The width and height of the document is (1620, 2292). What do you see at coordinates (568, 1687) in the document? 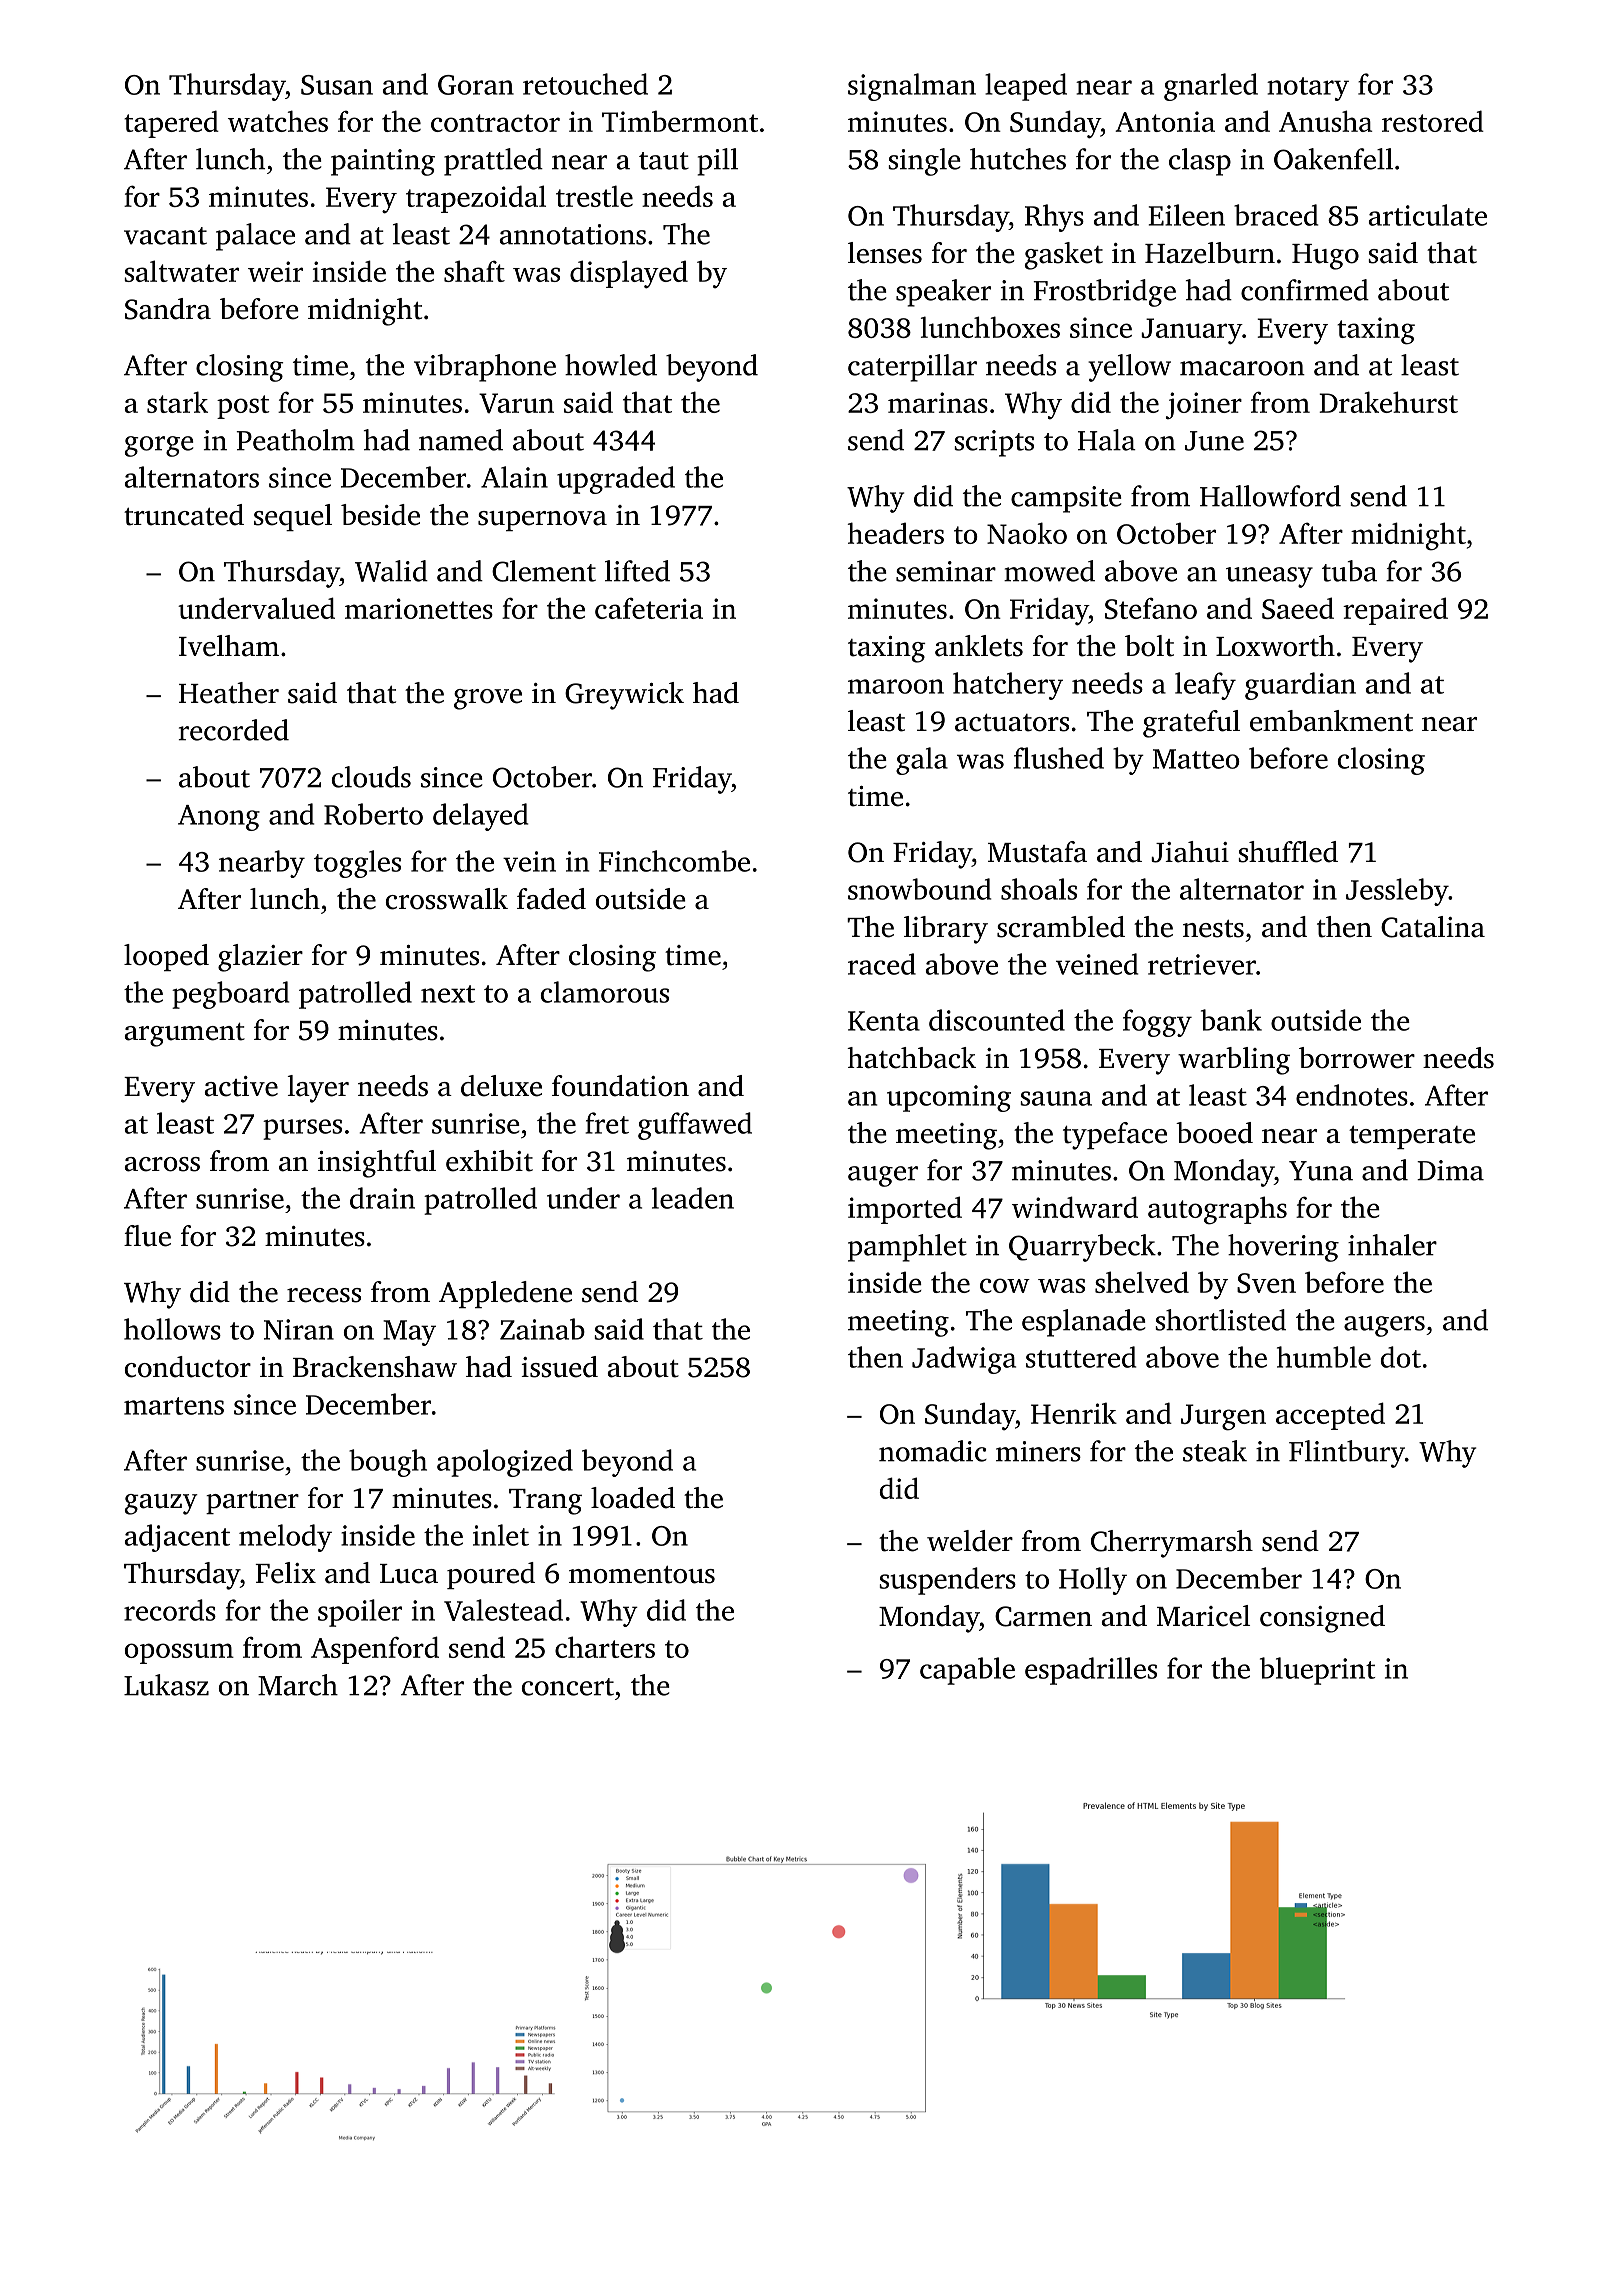
I see `concert` at bounding box center [568, 1687].
